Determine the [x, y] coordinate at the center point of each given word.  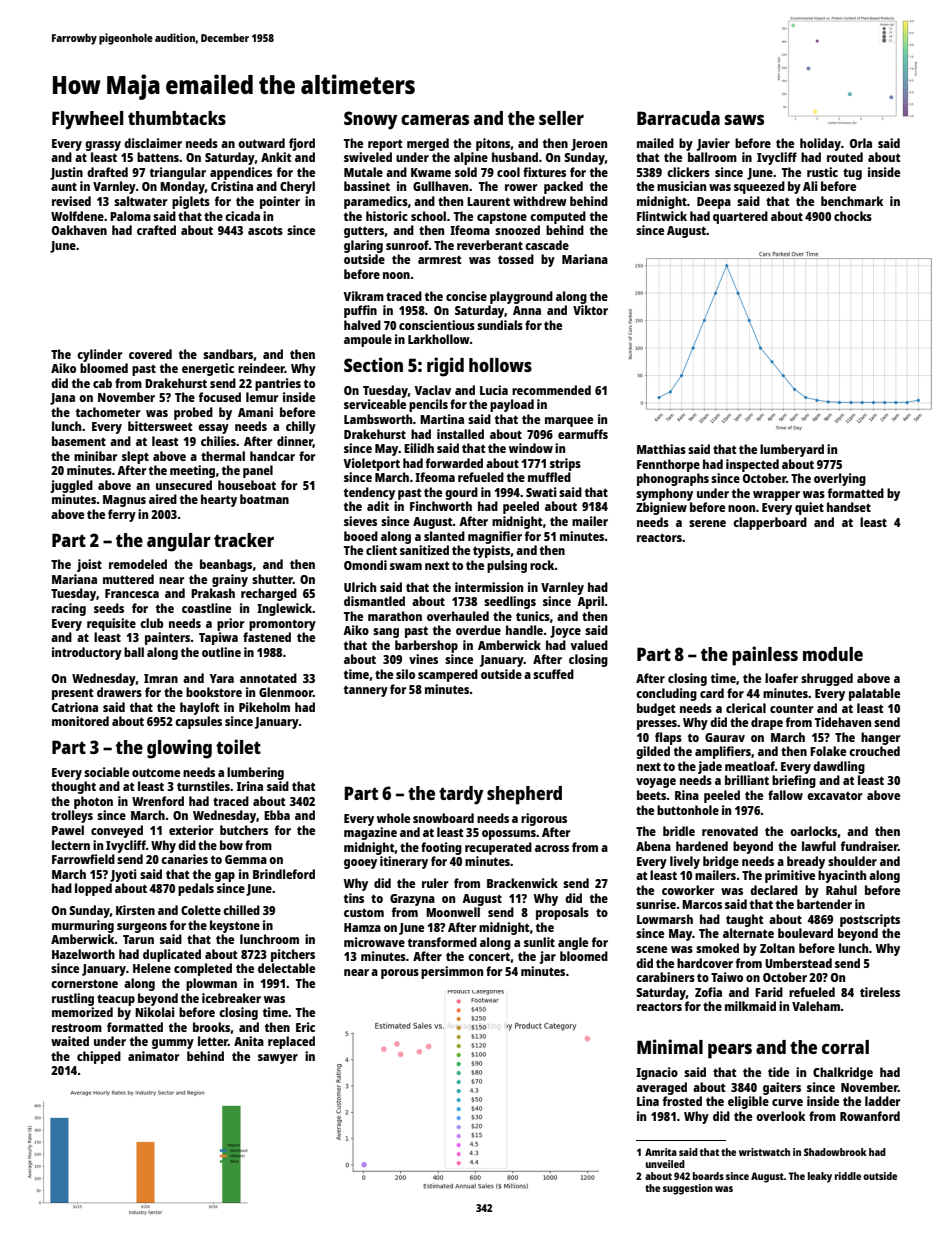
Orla [861, 143]
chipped [99, 1057]
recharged [269, 594]
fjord [302, 144]
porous [400, 974]
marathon [395, 616]
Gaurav [725, 737]
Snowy [371, 120]
